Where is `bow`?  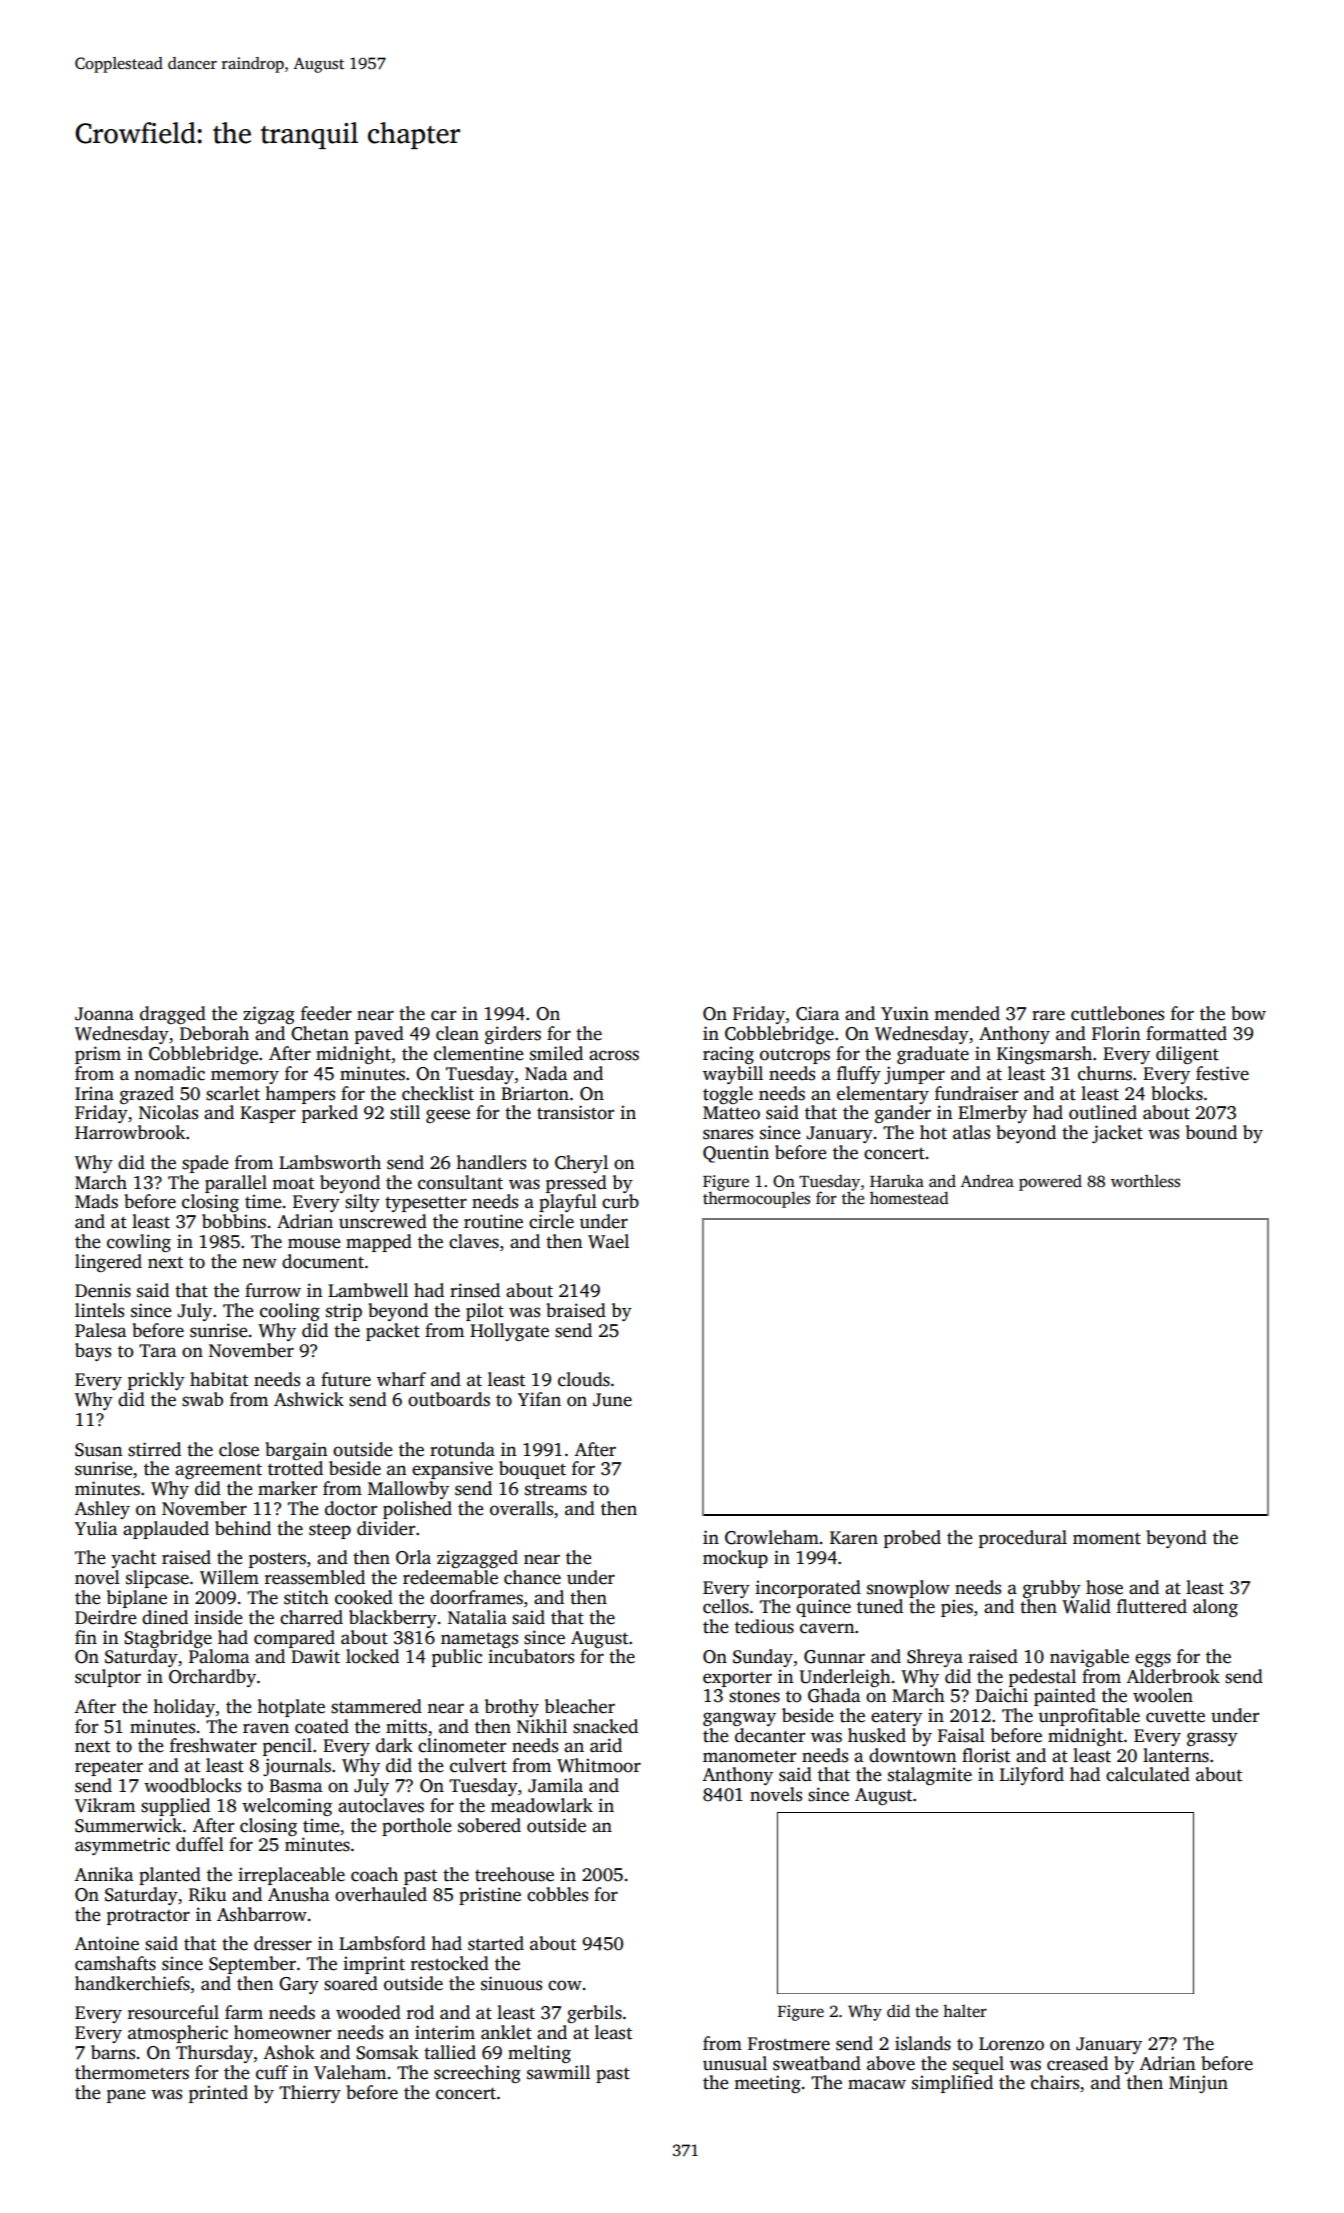 bow is located at coordinates (1248, 1013).
